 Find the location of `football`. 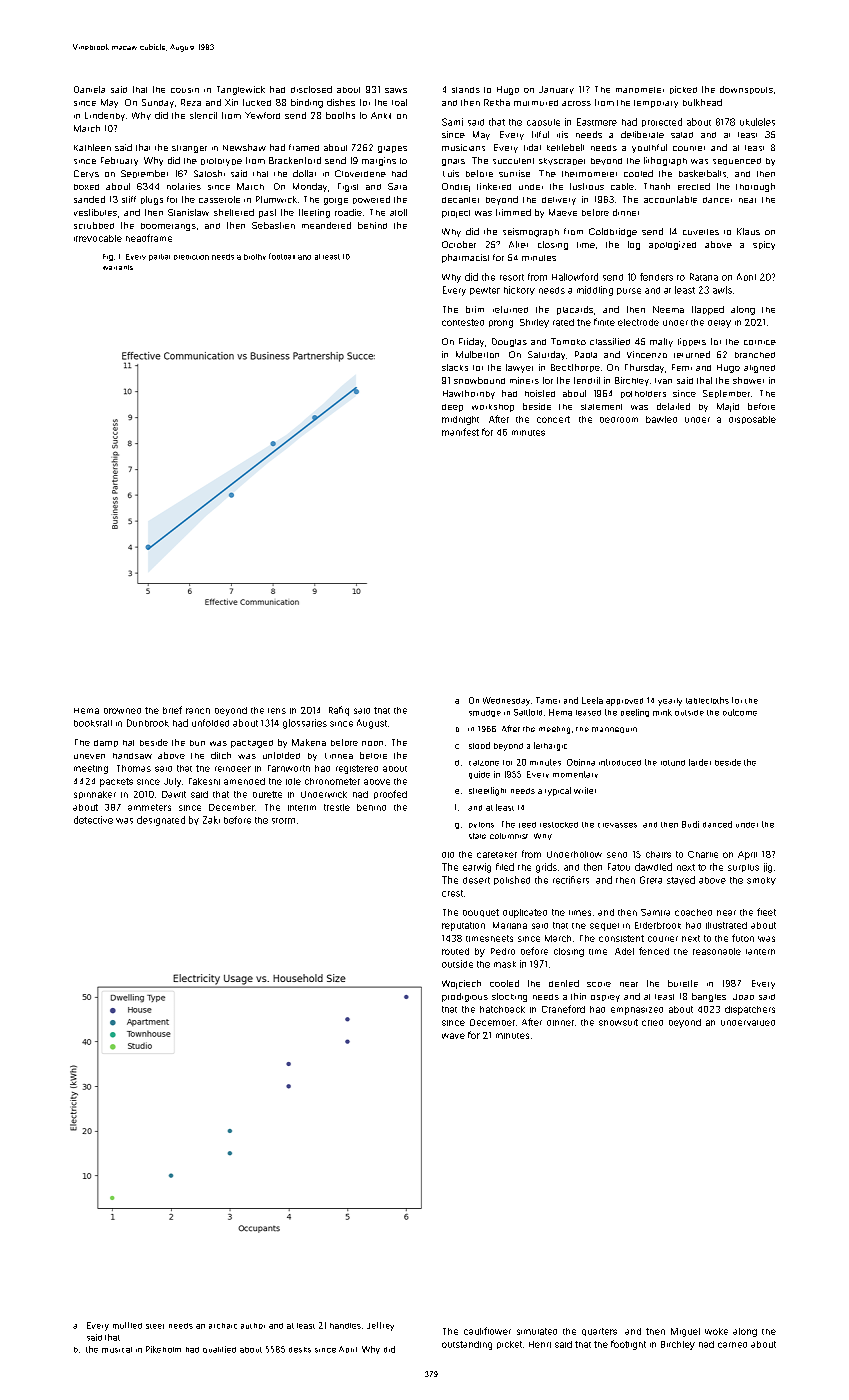

football is located at coordinates (282, 256).
